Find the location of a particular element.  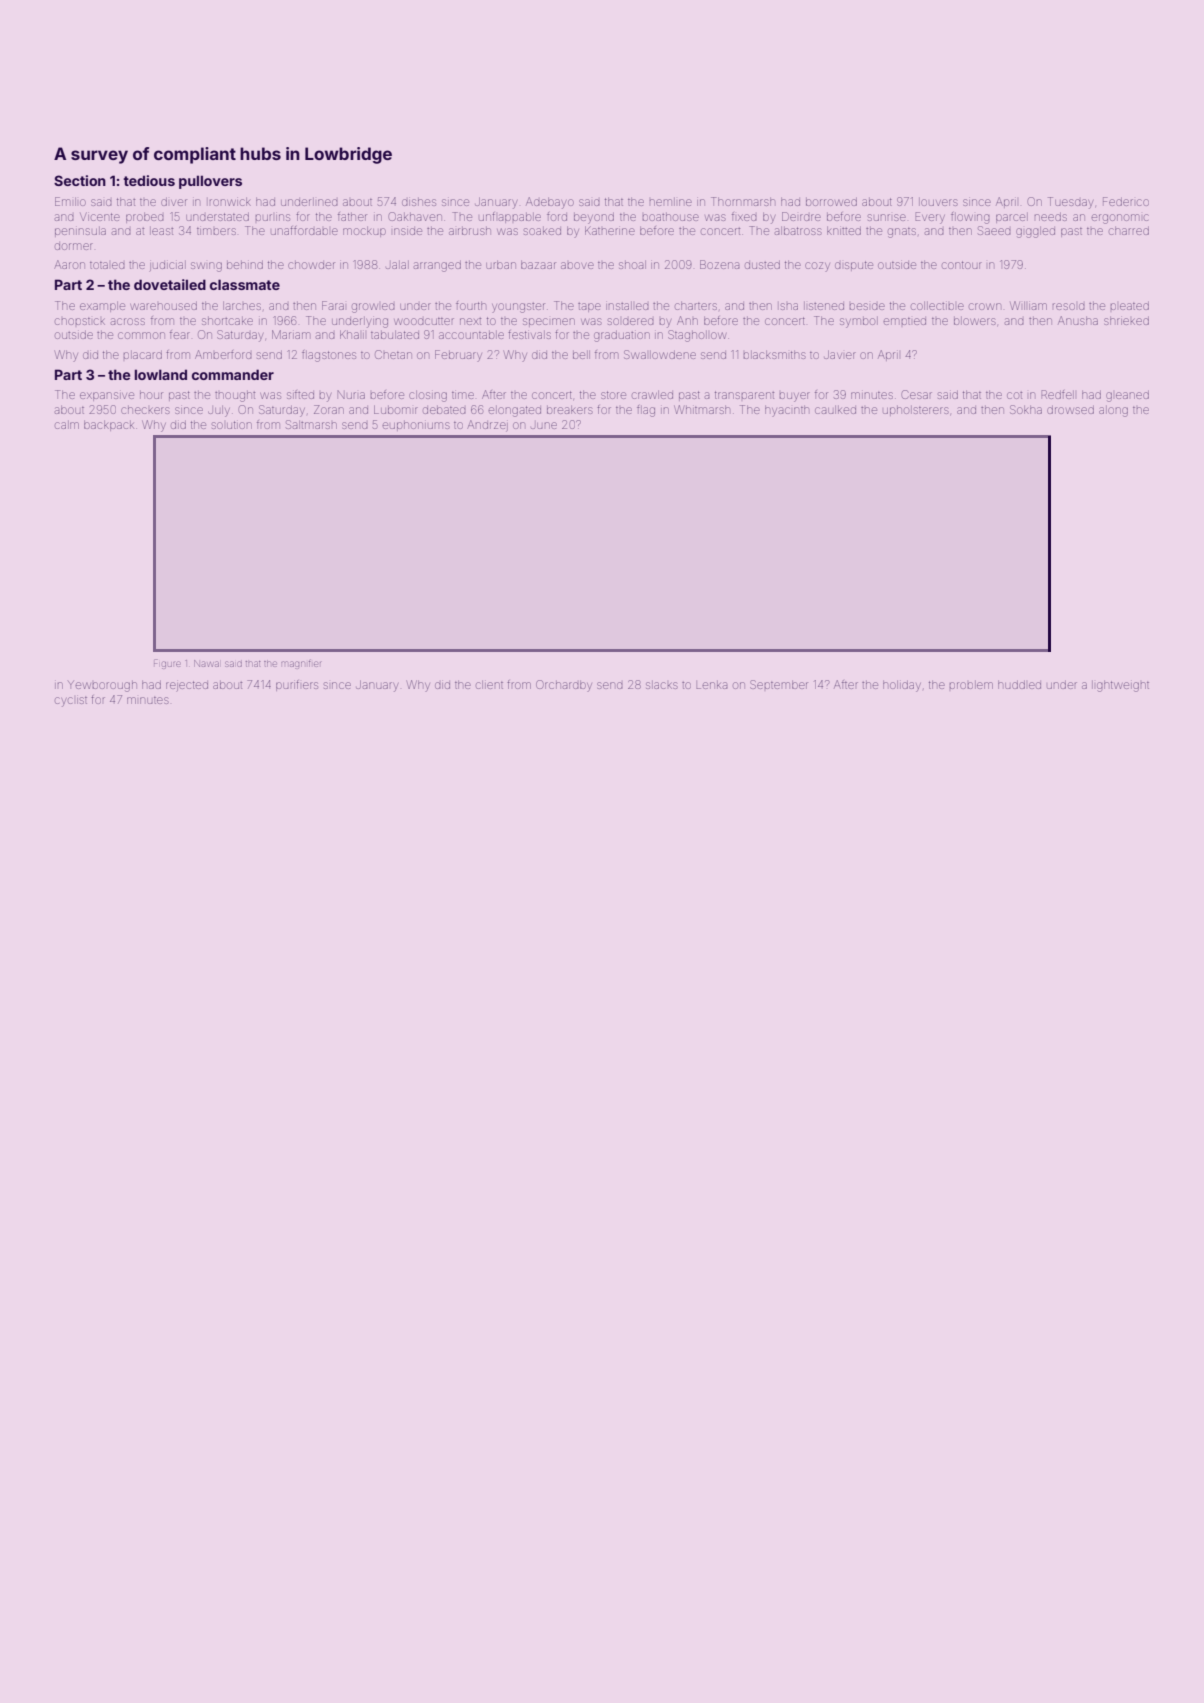

placard is located at coordinates (143, 355).
